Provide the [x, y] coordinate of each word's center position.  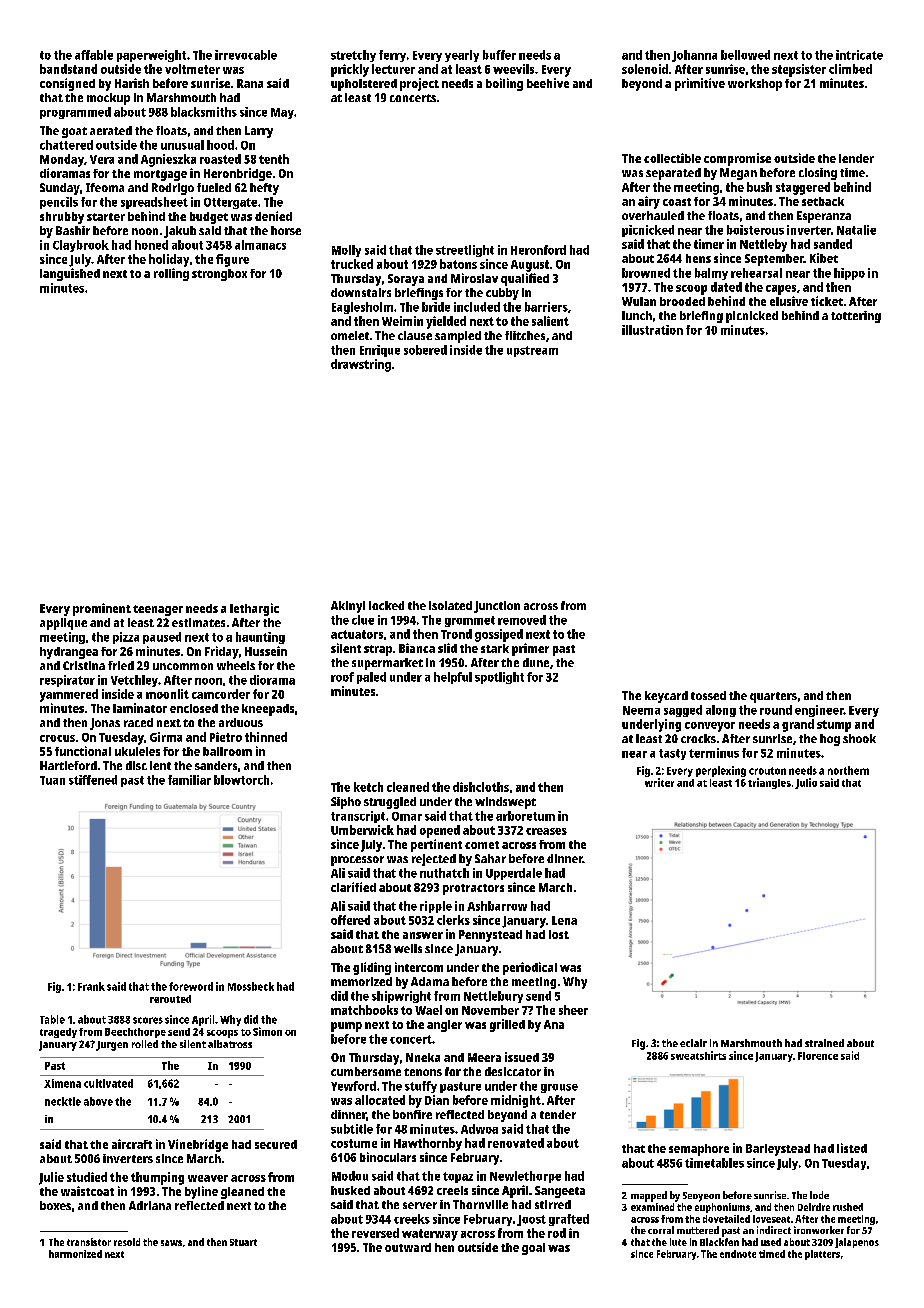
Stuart [243, 1242]
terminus [714, 753]
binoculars [388, 1157]
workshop [755, 85]
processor [357, 861]
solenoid [645, 69]
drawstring [361, 365]
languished [70, 274]
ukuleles [137, 751]
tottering [856, 317]
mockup [108, 99]
